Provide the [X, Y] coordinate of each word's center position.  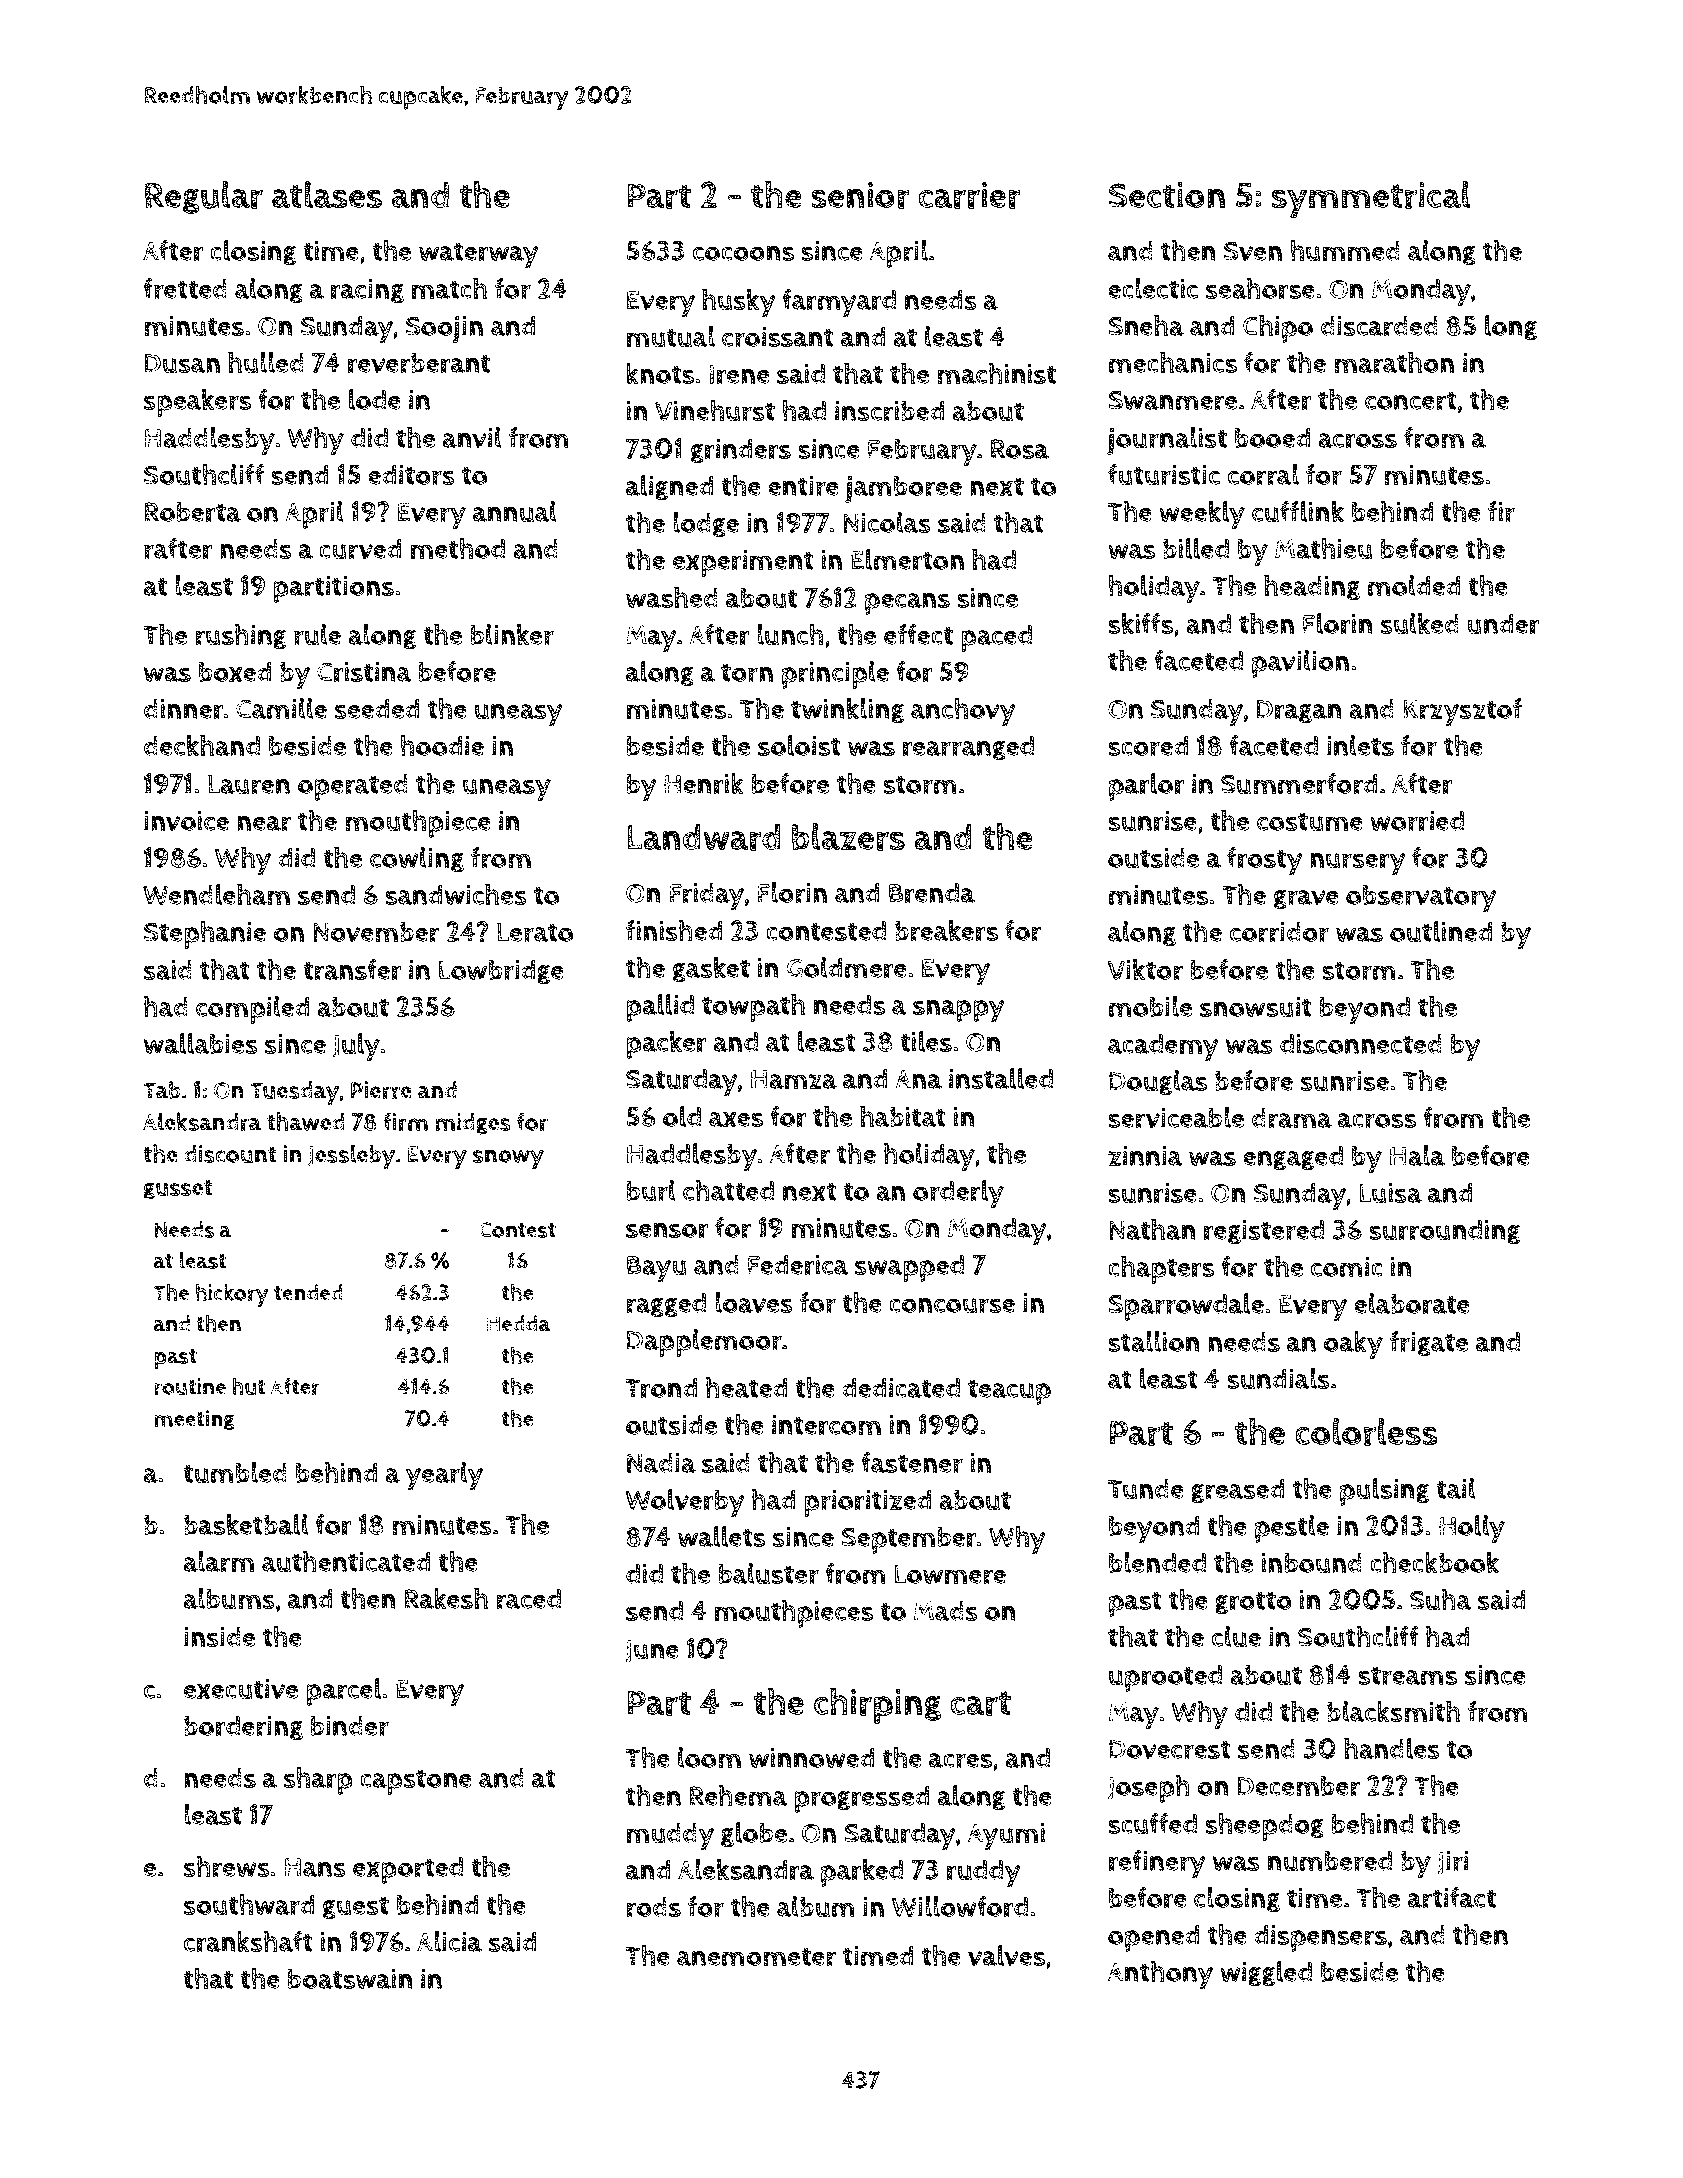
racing [367, 291]
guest [356, 1907]
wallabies [200, 1043]
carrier [970, 195]
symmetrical [1371, 199]
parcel [344, 1692]
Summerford [1299, 784]
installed [1001, 1078]
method [458, 548]
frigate [1429, 1343]
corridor [1279, 932]
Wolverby [685, 1503]
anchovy [963, 712]
